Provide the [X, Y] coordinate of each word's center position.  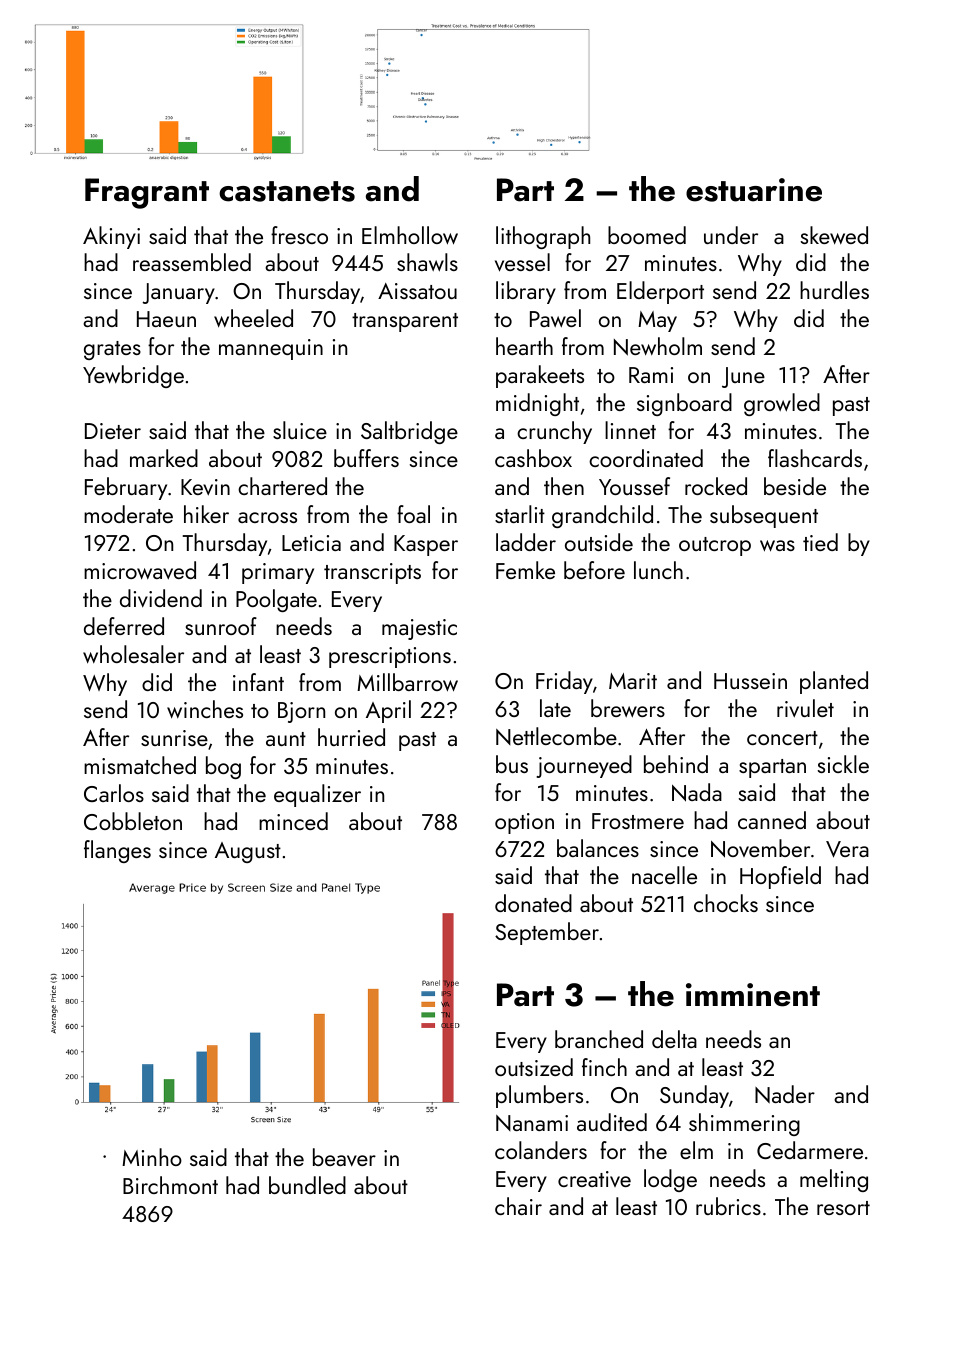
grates [112, 350]
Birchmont [170, 1185]
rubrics [728, 1206]
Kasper [426, 545]
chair [518, 1206]
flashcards [815, 458]
